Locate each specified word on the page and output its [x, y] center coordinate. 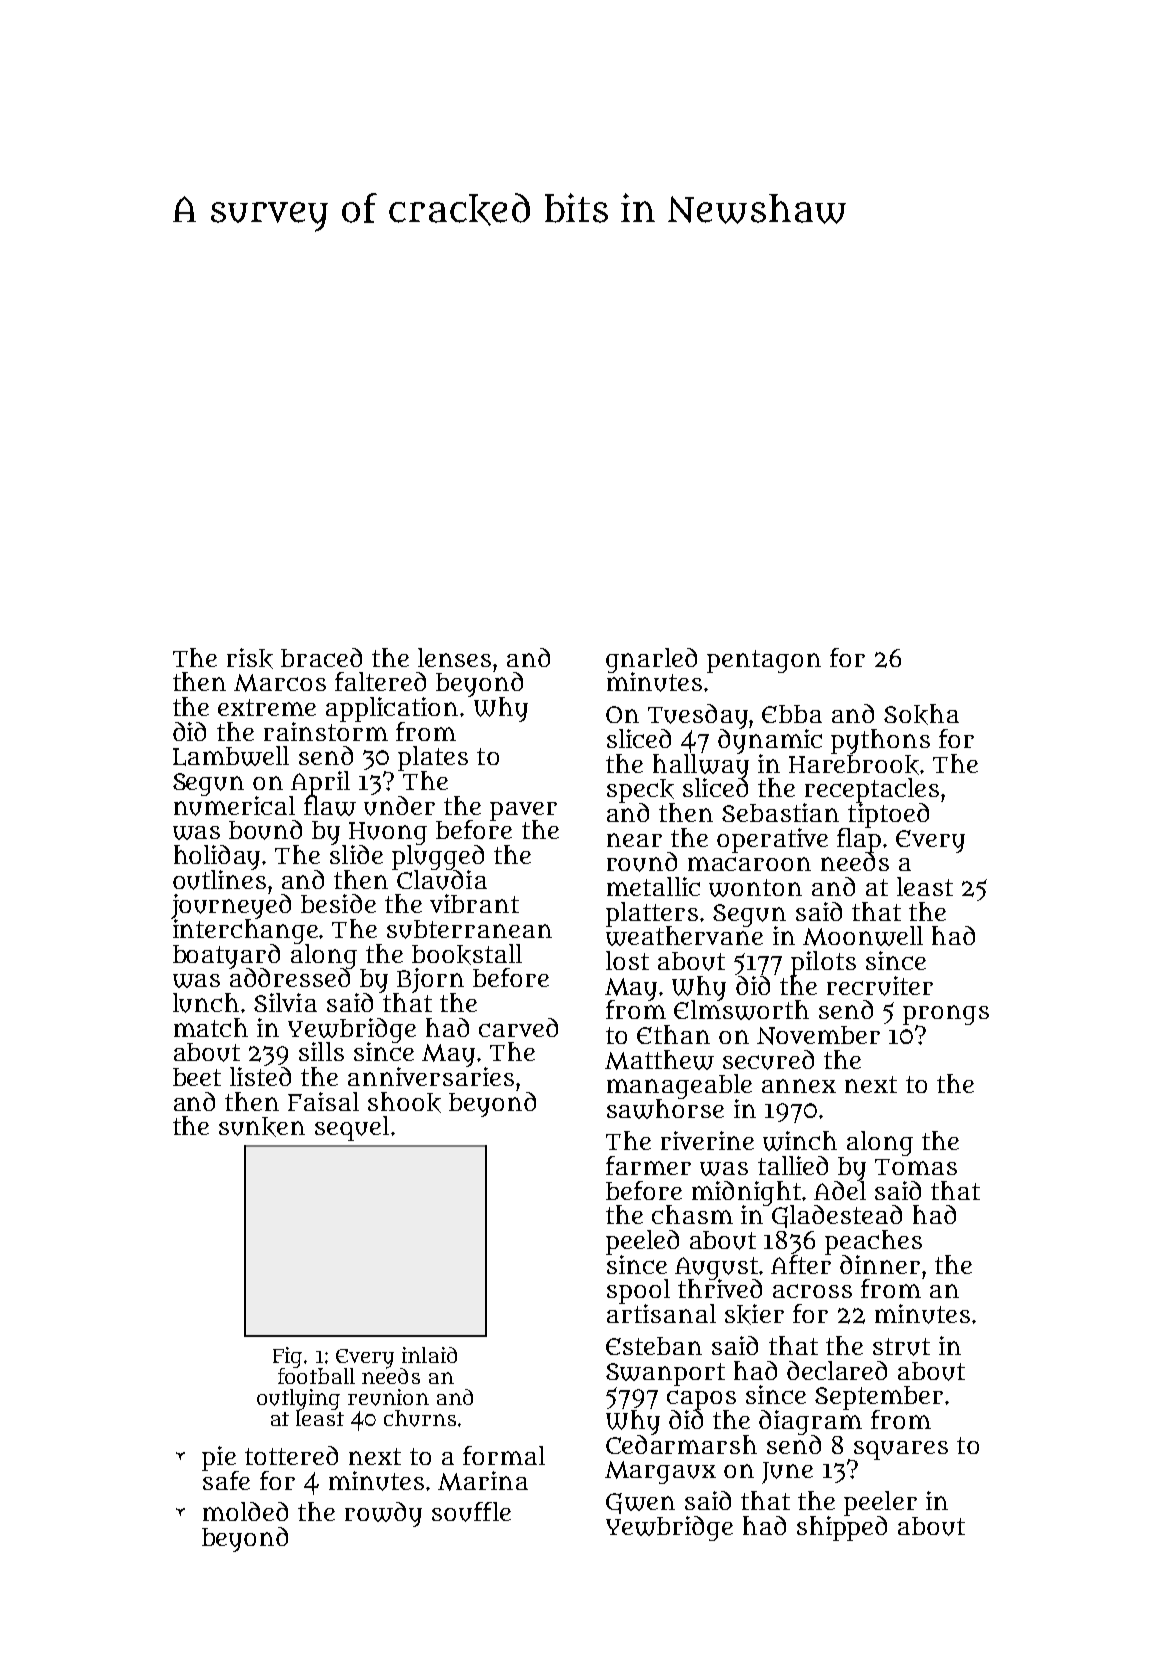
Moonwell [863, 936]
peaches [873, 1242]
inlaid [429, 1355]
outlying [298, 1399]
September [879, 1398]
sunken [262, 1127]
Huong [388, 833]
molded [245, 1511]
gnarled [651, 660]
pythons [880, 741]
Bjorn [430, 980]
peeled [642, 1242]
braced [321, 657]
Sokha [921, 714]
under [399, 806]
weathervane [684, 936]
